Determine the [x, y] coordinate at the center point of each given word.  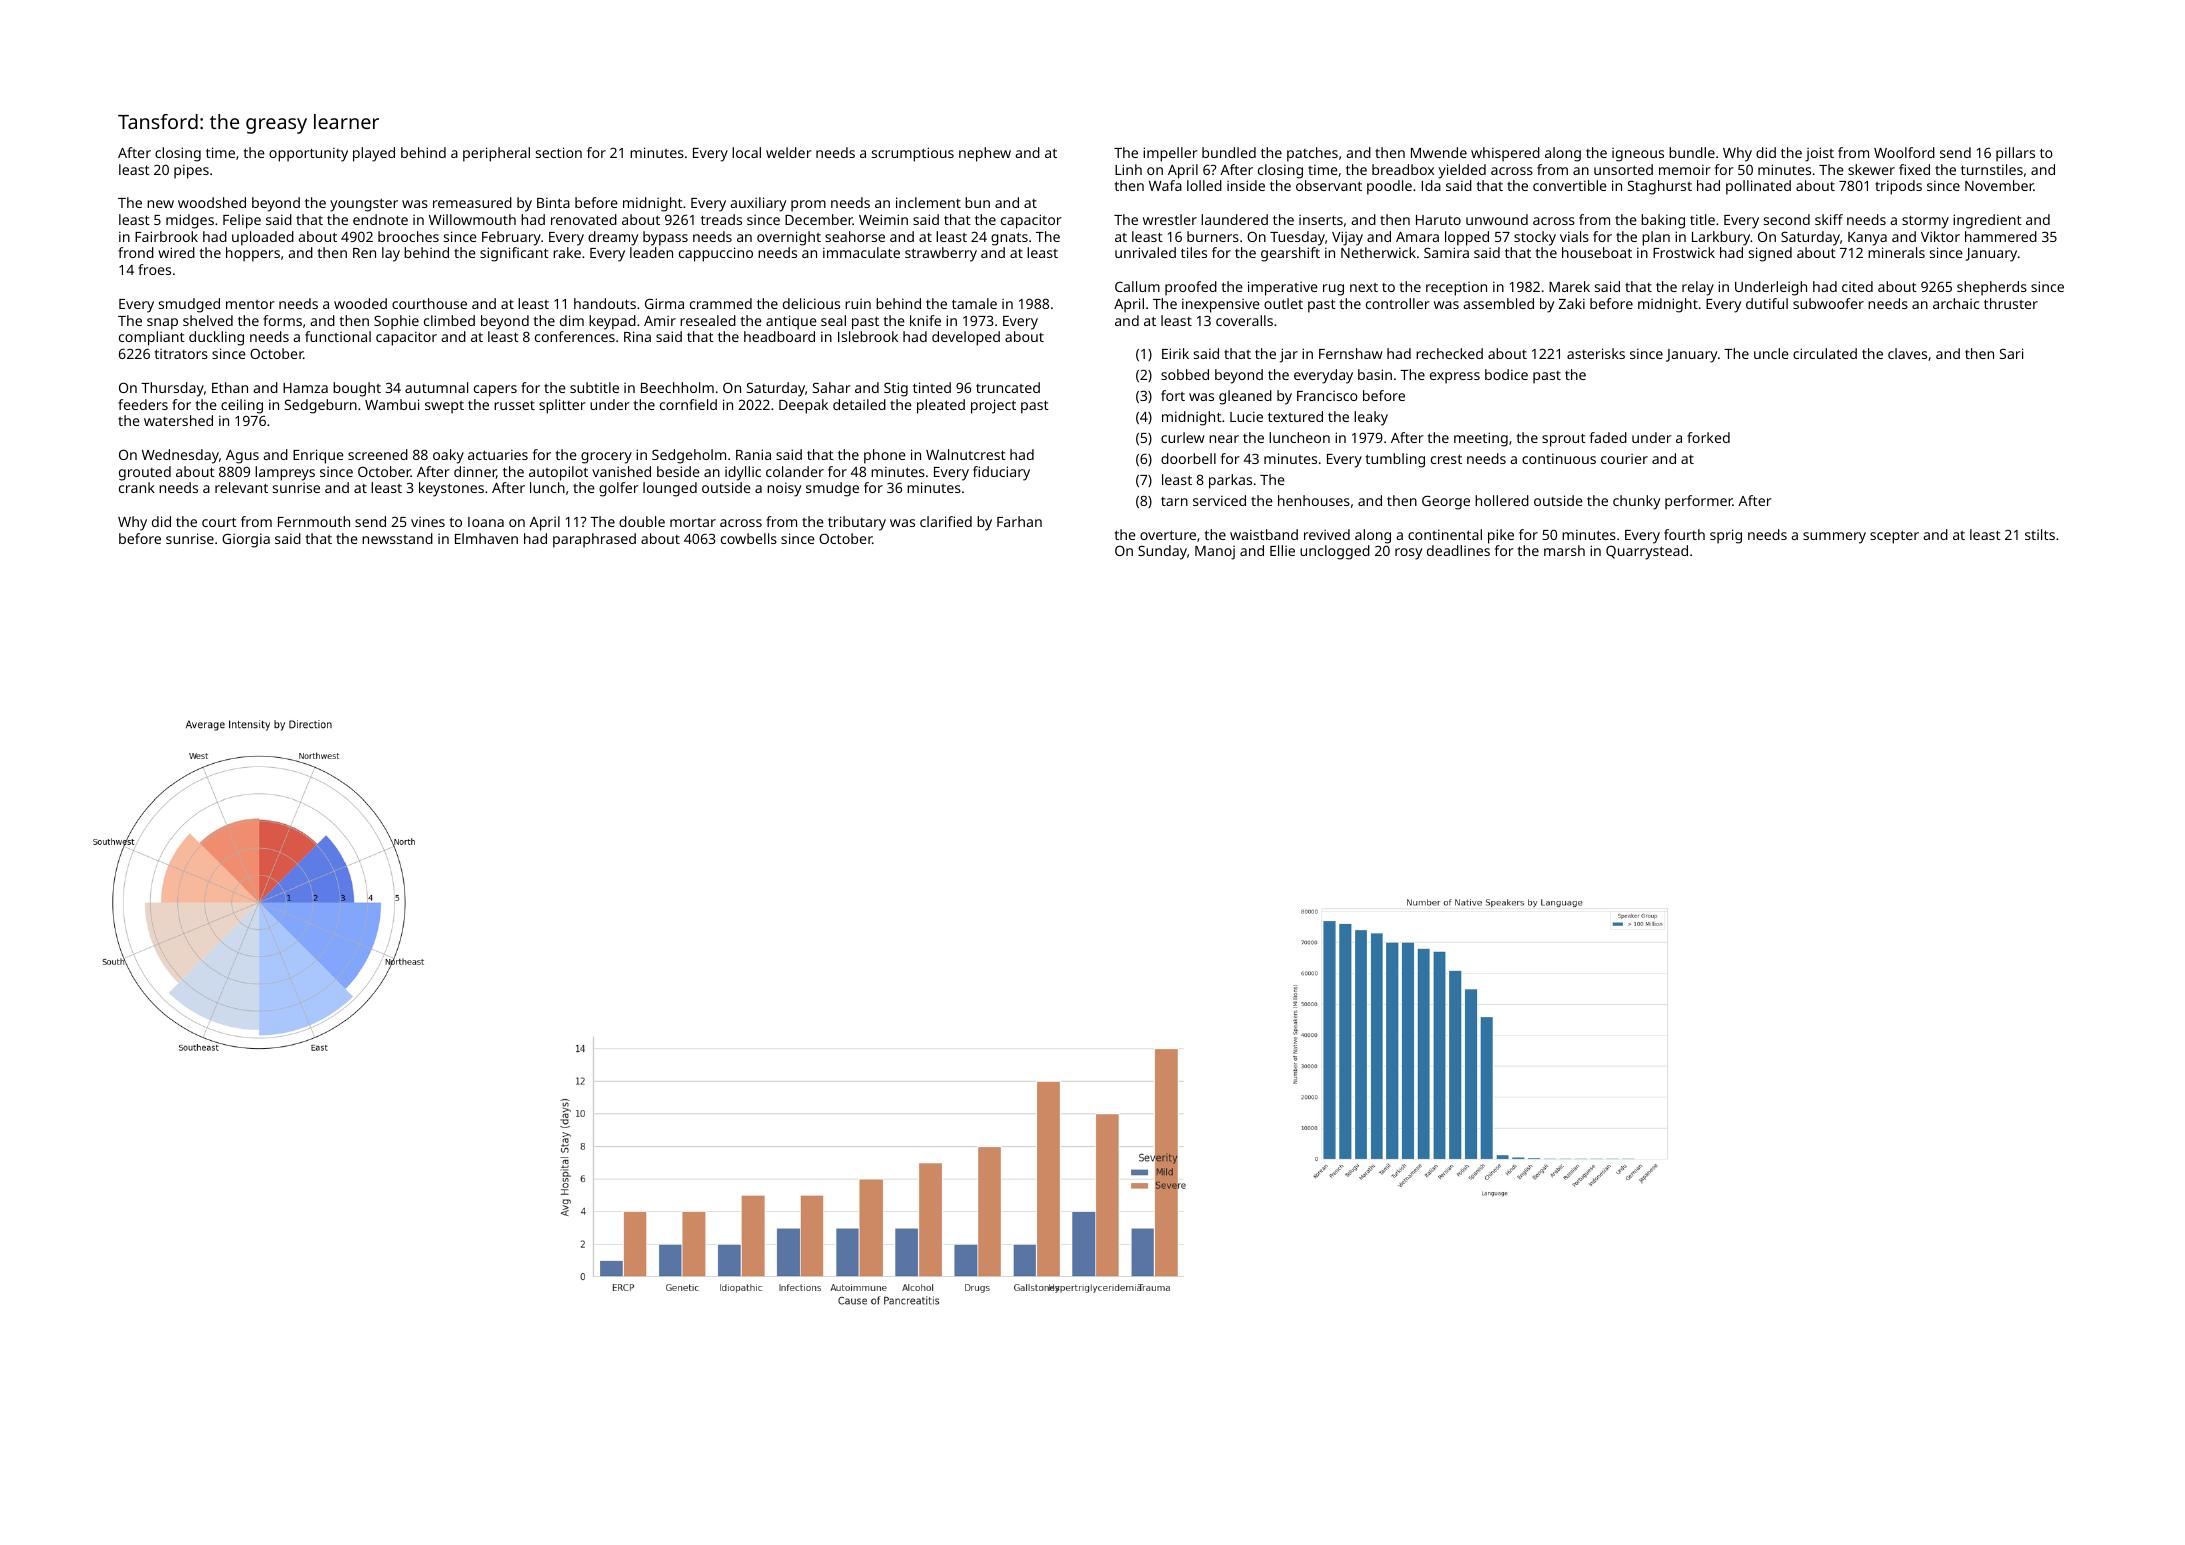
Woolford [1904, 152]
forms [282, 320]
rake [567, 252]
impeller [1170, 154]
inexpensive [1221, 305]
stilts [2040, 534]
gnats [1009, 239]
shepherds [1992, 288]
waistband [1264, 534]
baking [1663, 221]
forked [1708, 437]
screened [378, 454]
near [1224, 439]
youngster [364, 205]
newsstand [397, 538]
